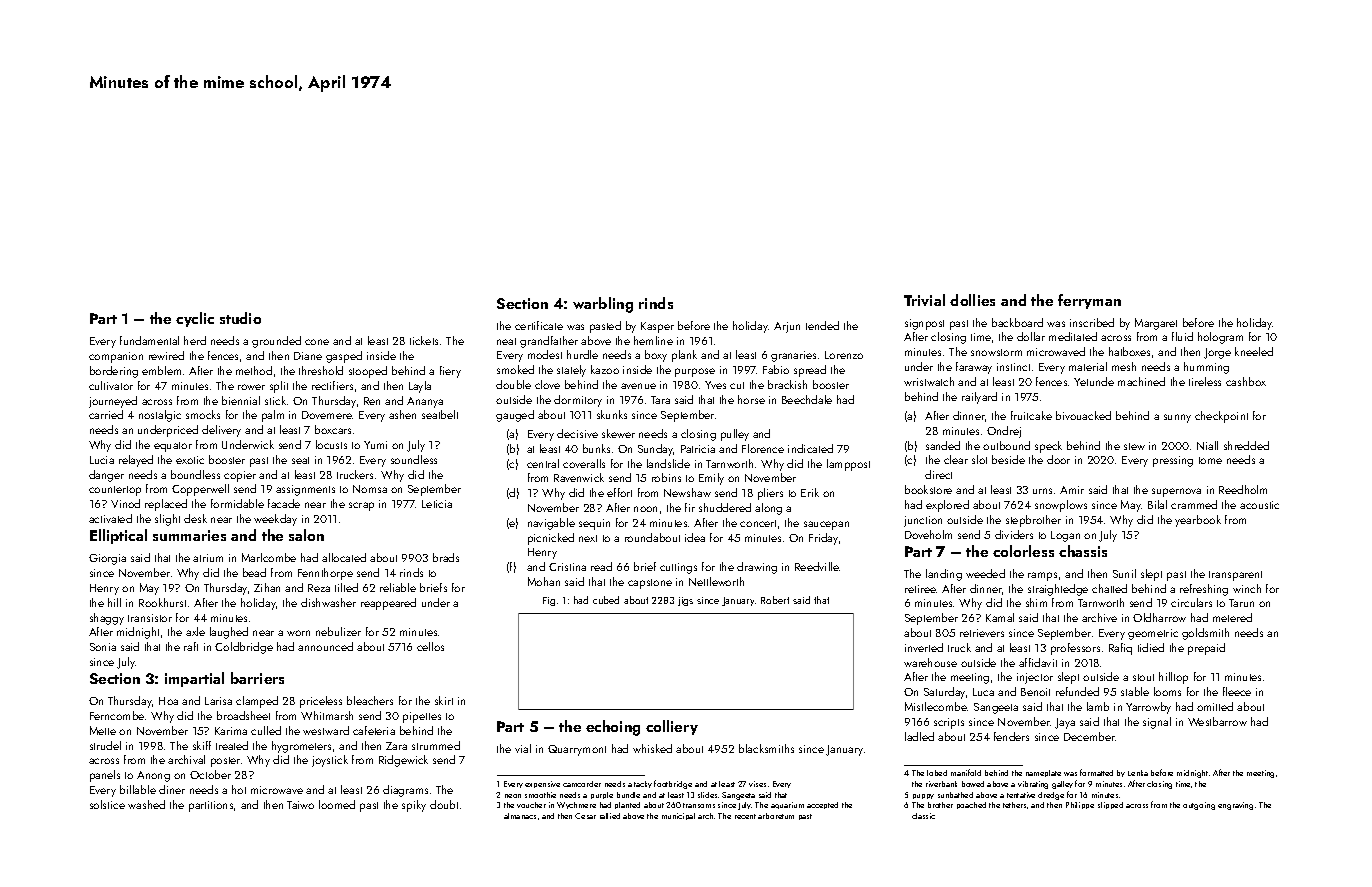 Image resolution: width=1372 pixels, height=887 pixels. Describe the element at coordinates (520, 816) in the image. I see `almanacs` at that location.
